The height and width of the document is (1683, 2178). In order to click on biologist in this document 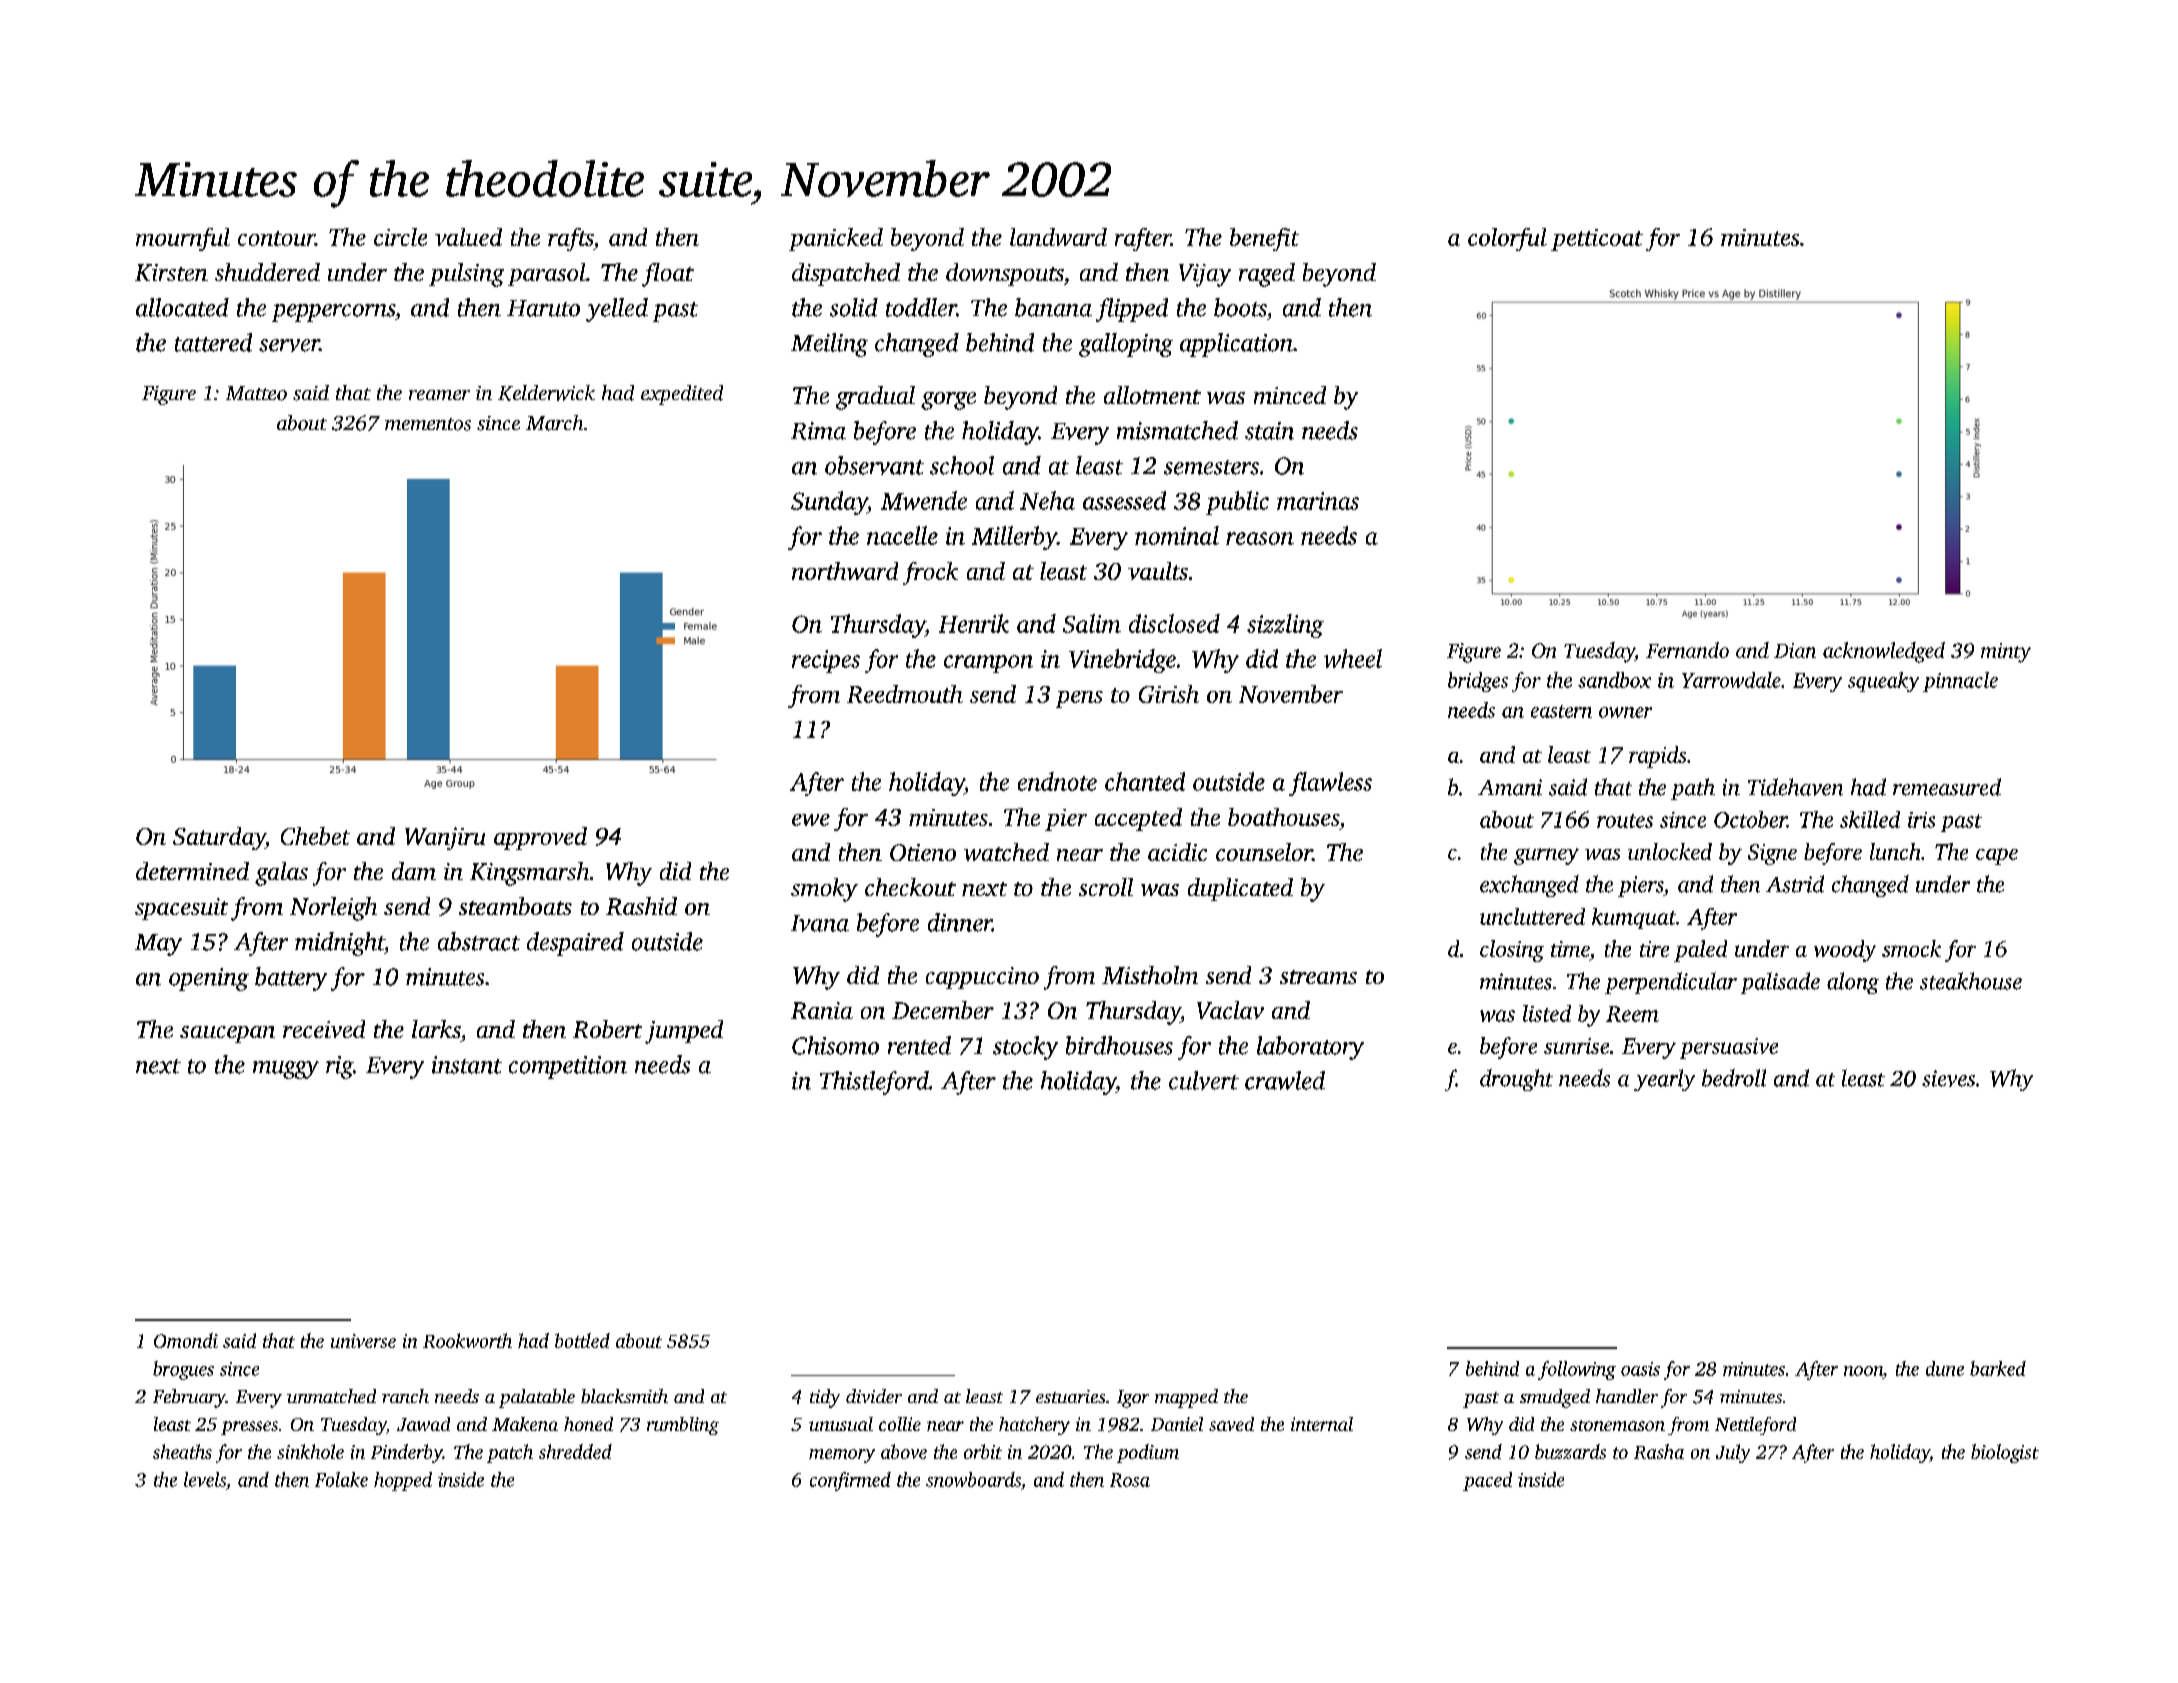, I will do `click(2005, 1453)`.
